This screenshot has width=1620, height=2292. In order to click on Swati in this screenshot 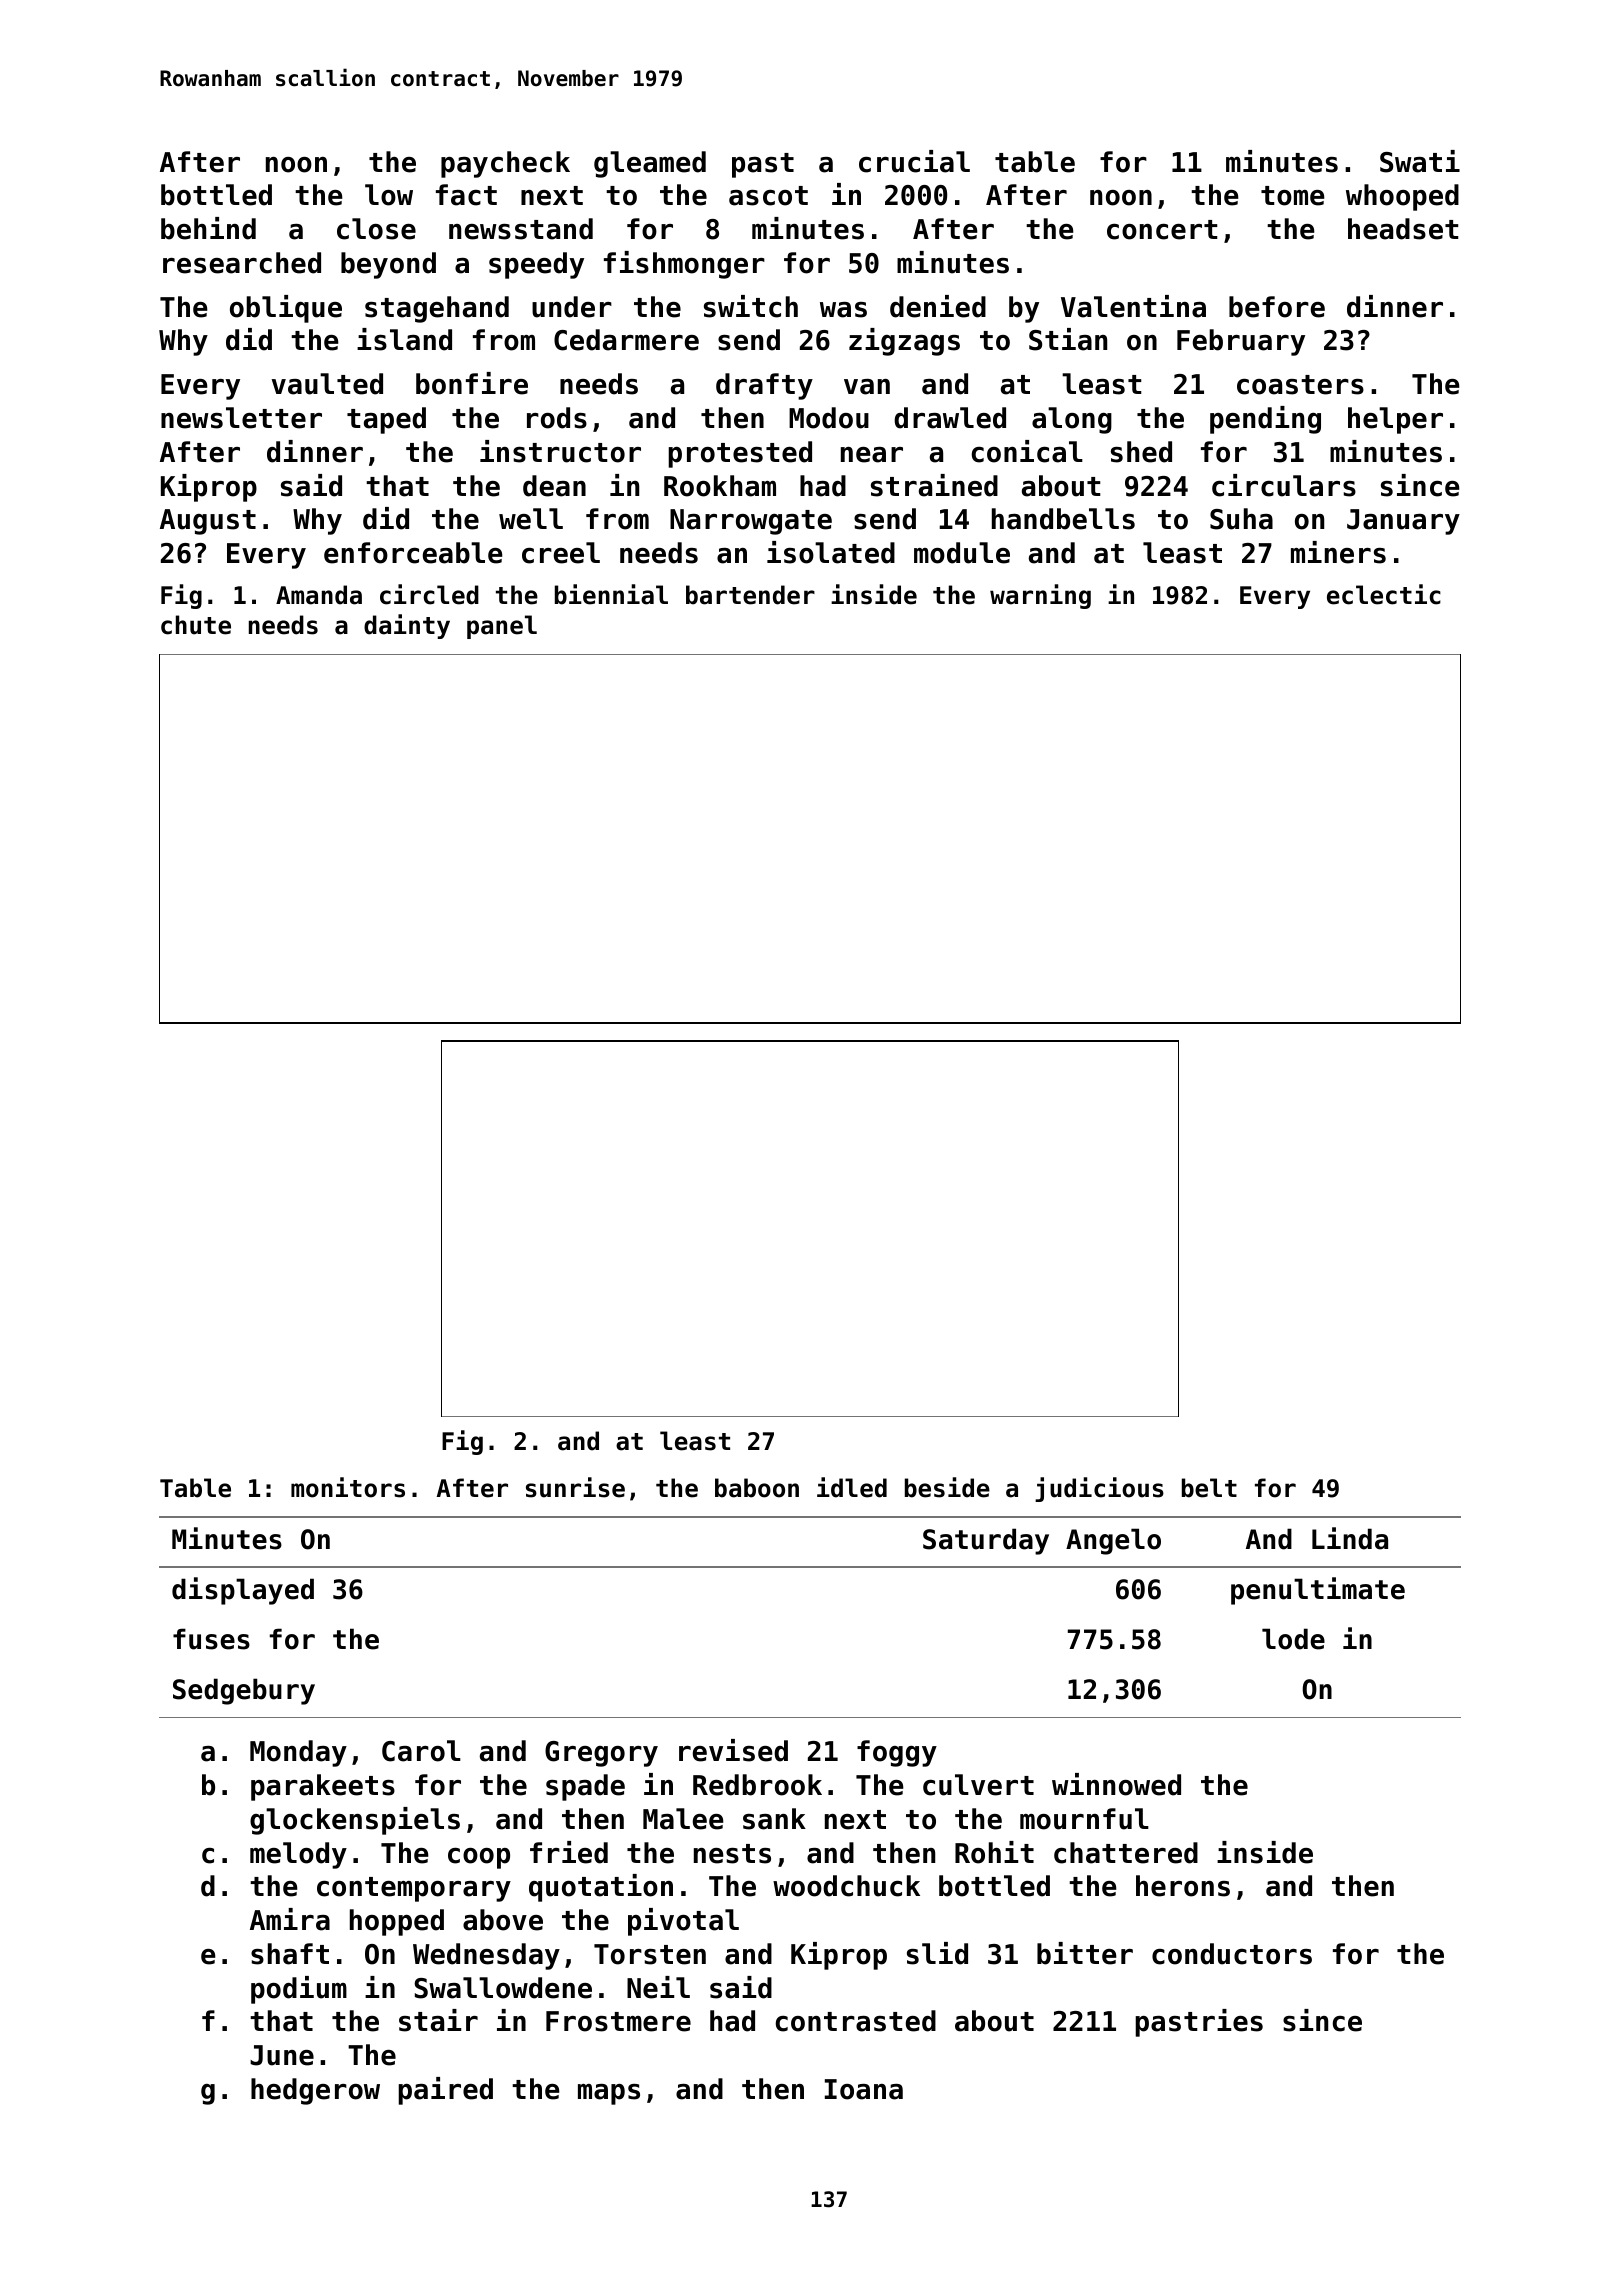, I will do `click(1420, 161)`.
